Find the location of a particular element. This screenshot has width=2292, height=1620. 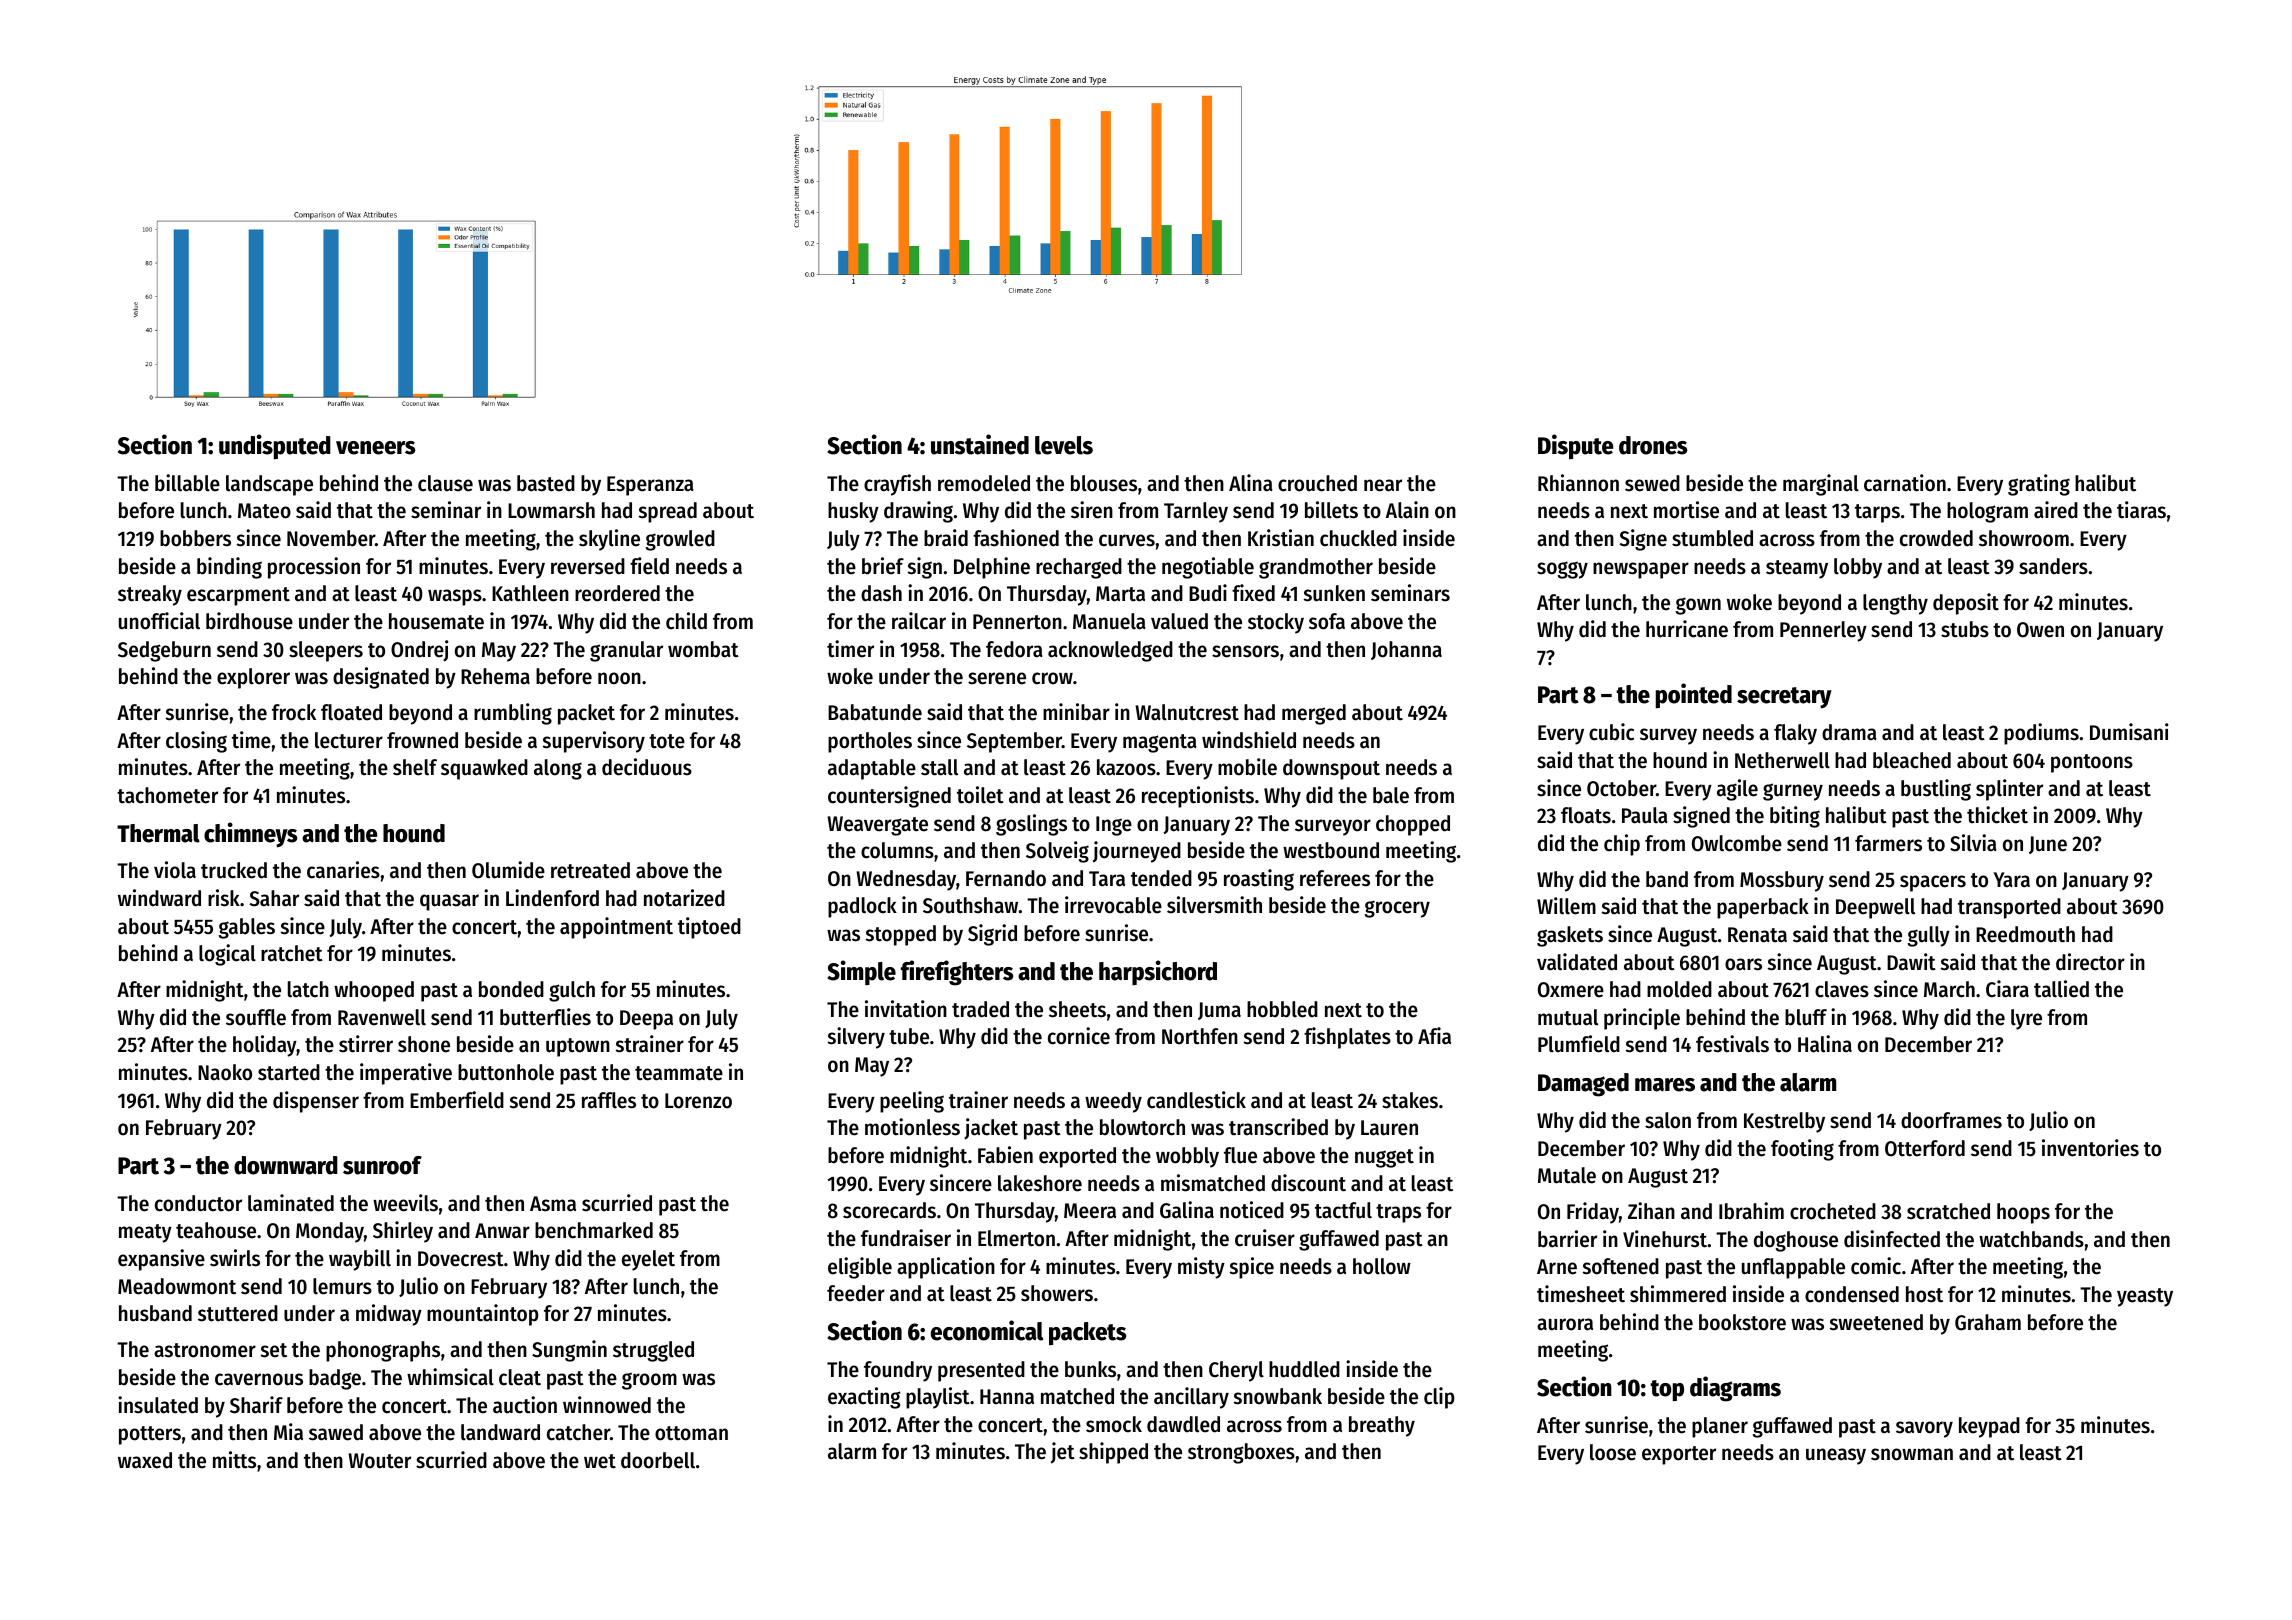

keypad is located at coordinates (1989, 1427).
